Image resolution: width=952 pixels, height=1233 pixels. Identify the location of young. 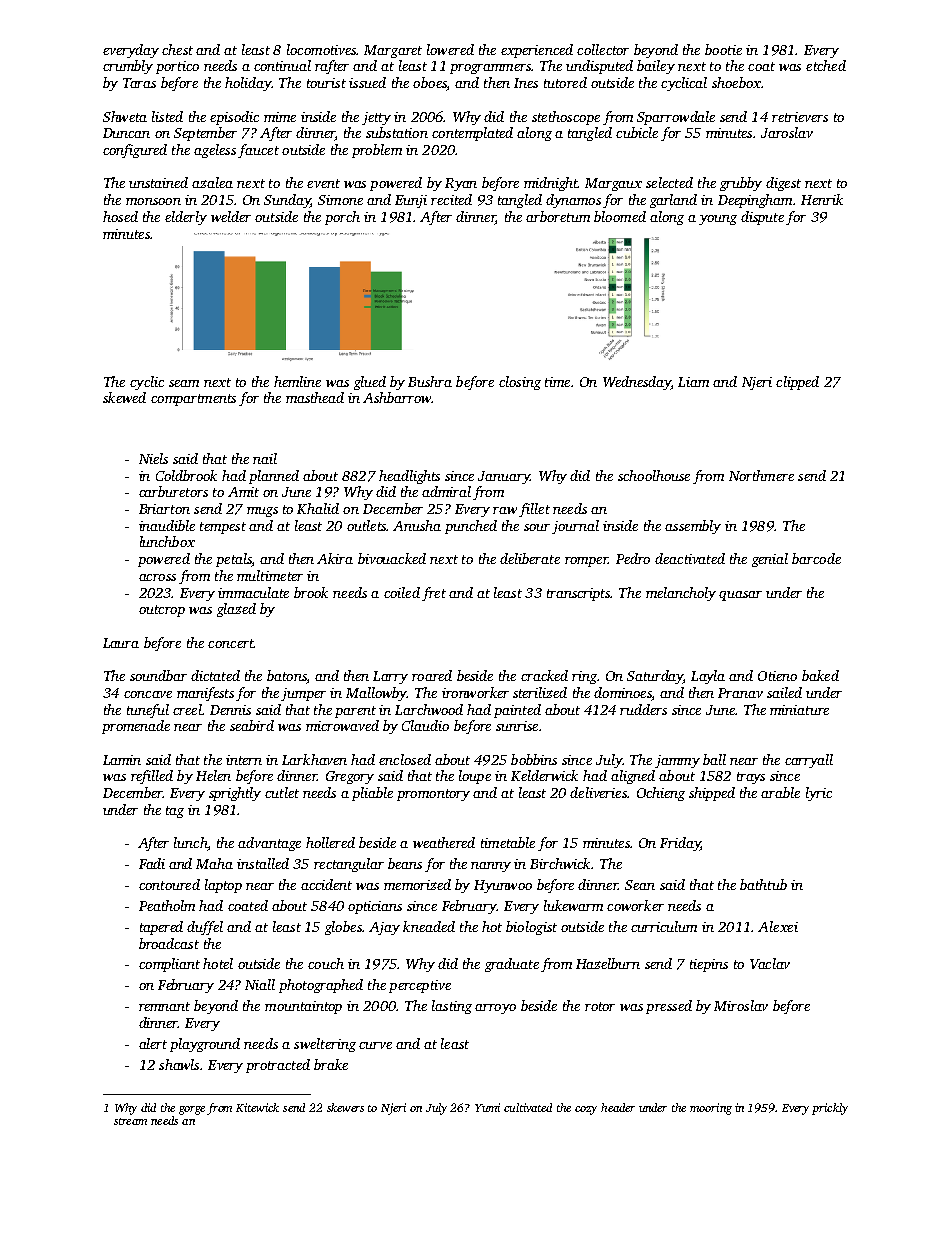
(718, 220).
